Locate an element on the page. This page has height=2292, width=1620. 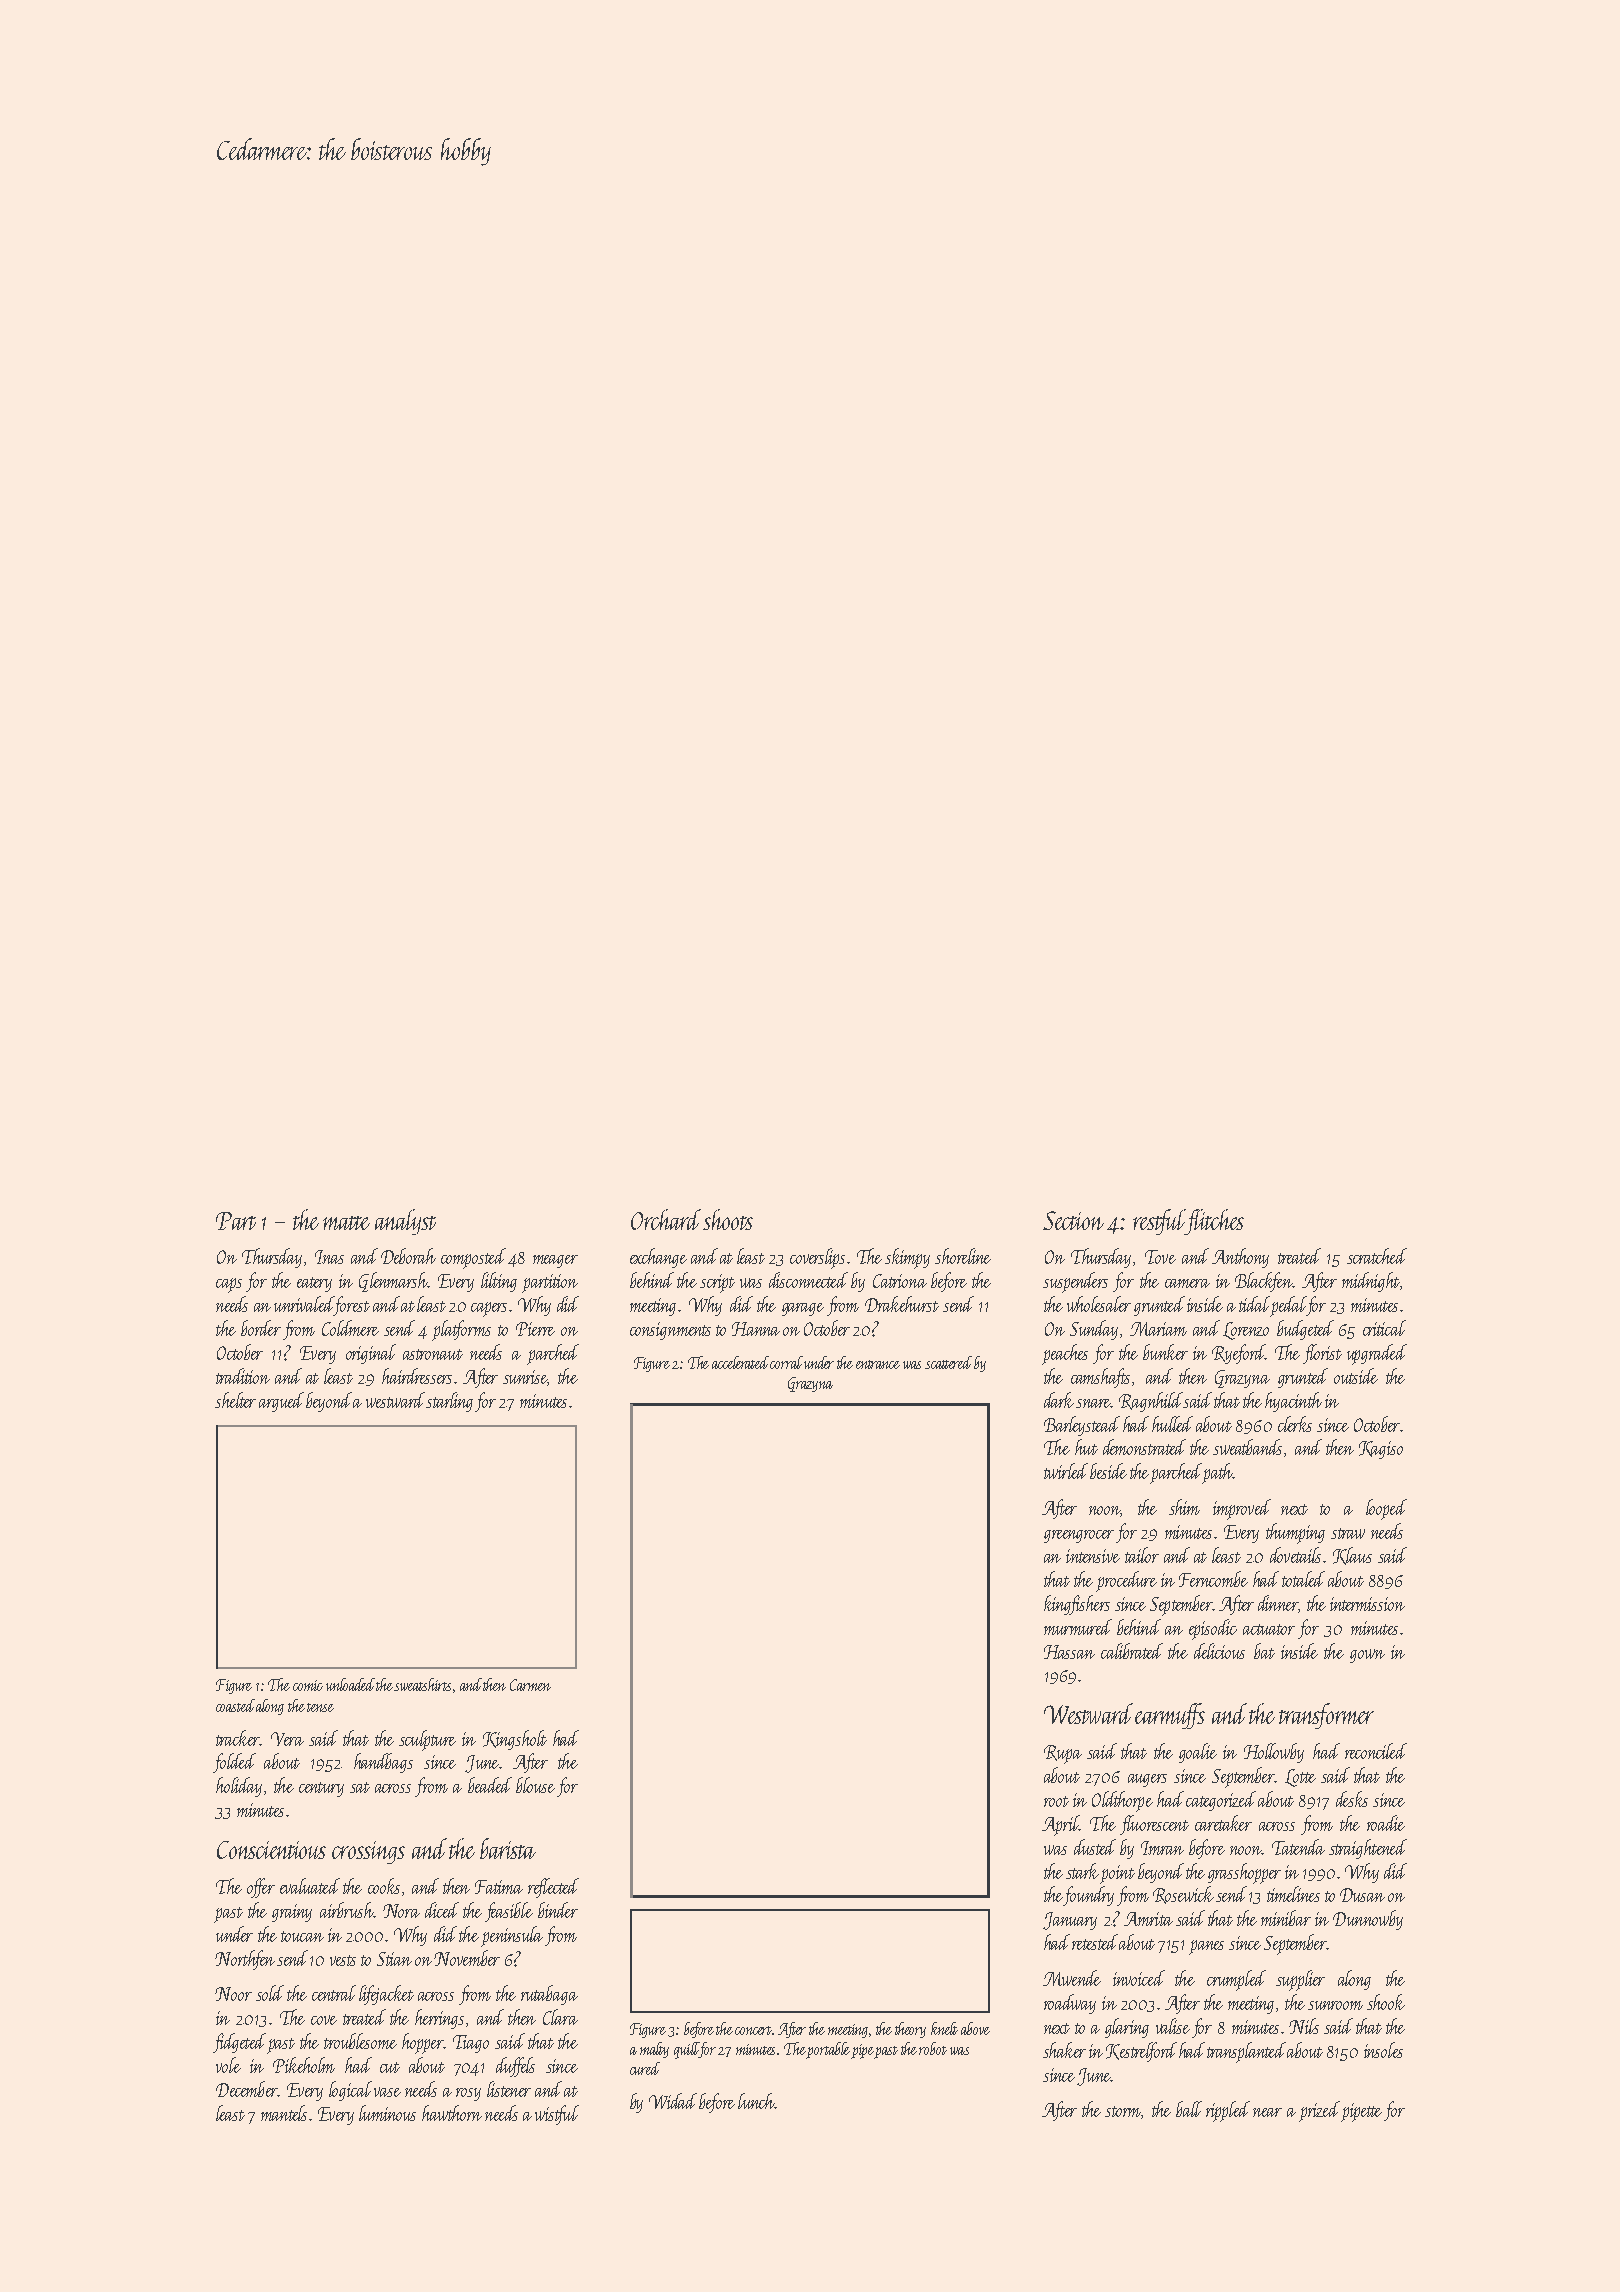
Hassan is located at coordinates (1069, 1652).
